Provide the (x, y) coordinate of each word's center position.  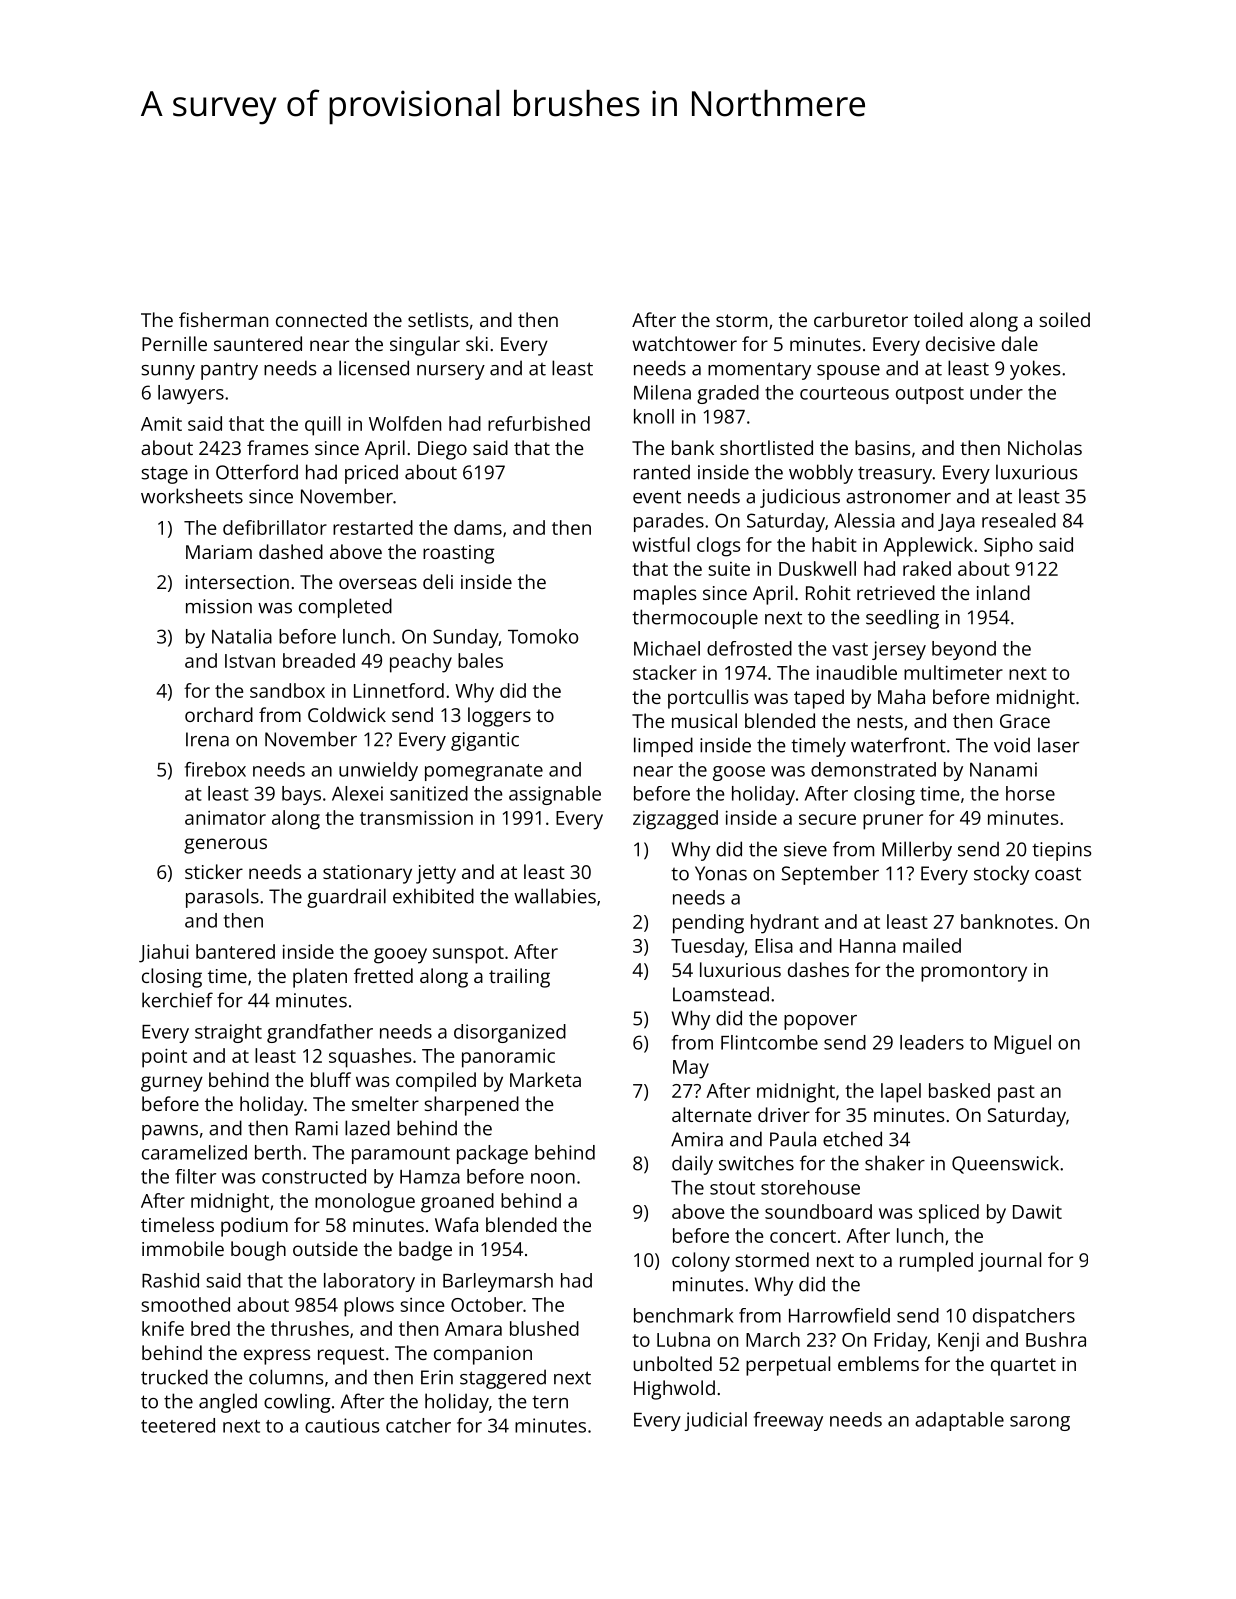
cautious (342, 1425)
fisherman (223, 319)
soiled (1065, 319)
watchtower (684, 343)
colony (701, 1262)
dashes (818, 969)
